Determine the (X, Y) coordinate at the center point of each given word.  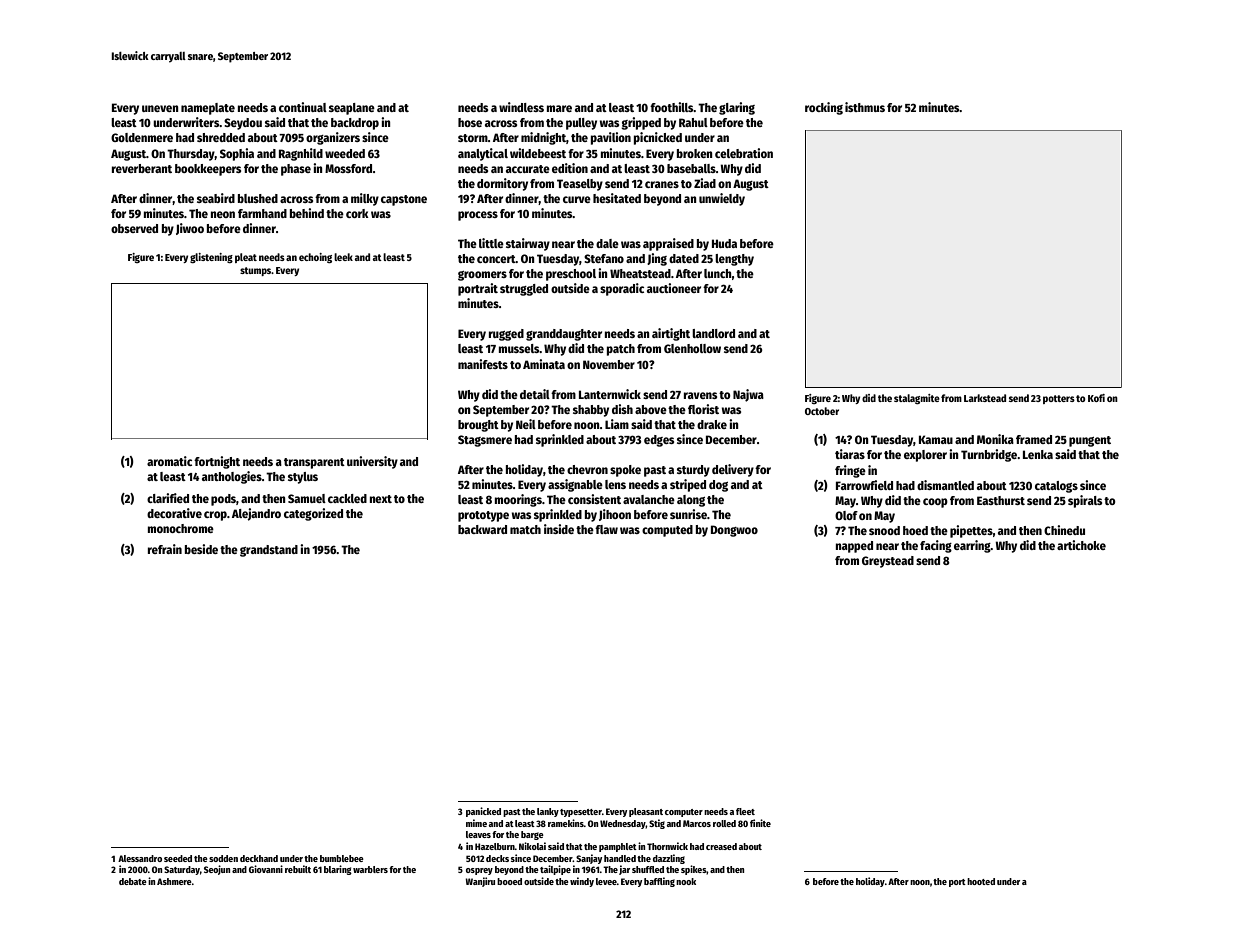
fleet (745, 811)
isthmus (865, 107)
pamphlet (618, 847)
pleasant (646, 812)
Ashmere (174, 881)
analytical (483, 154)
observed (134, 228)
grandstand (269, 551)
